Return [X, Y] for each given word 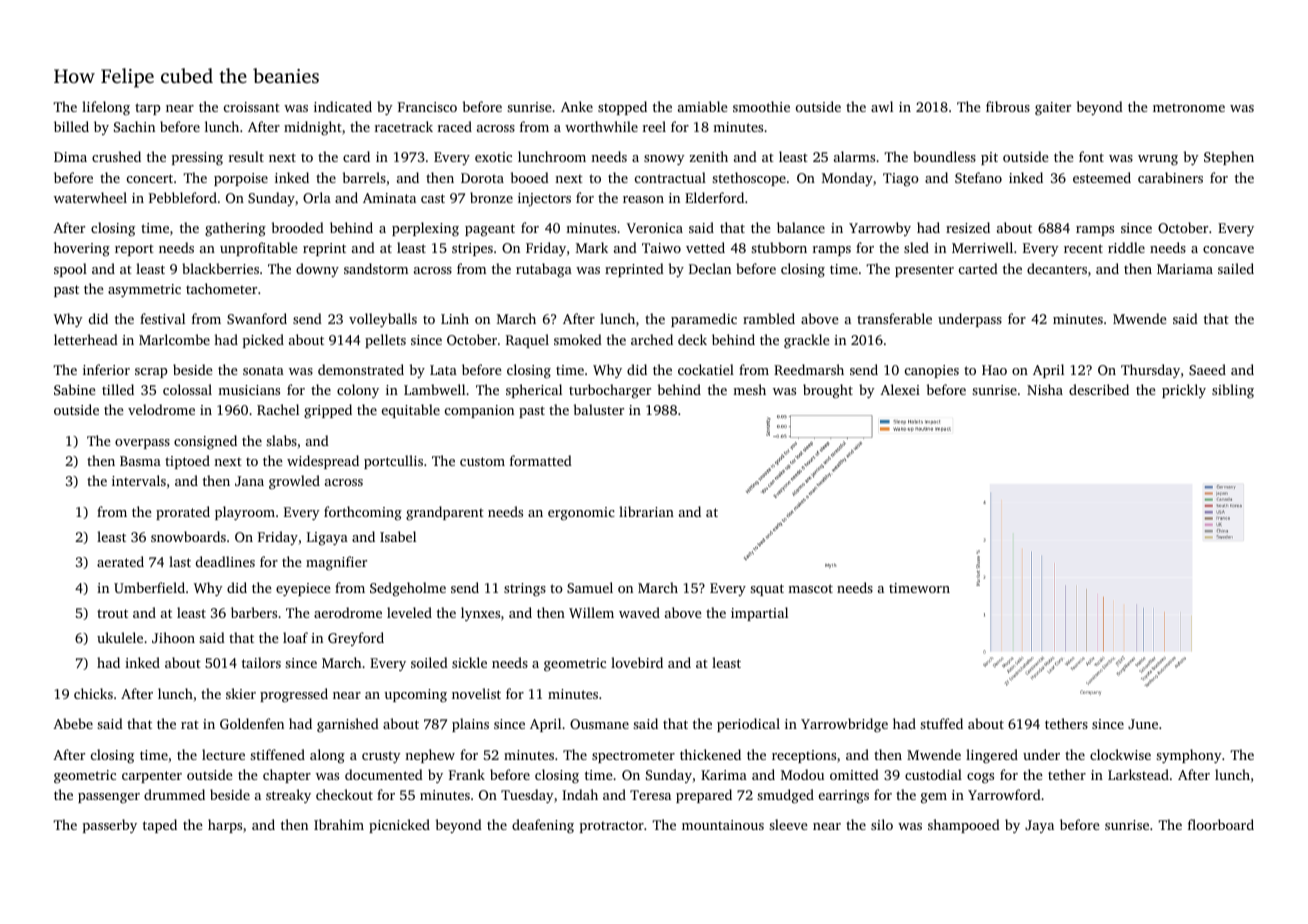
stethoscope [749, 179]
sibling [1233, 391]
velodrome [161, 409]
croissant [252, 107]
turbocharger [610, 391]
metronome [1189, 107]
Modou [802, 774]
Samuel [590, 587]
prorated [183, 513]
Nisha [1045, 389]
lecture [223, 754]
